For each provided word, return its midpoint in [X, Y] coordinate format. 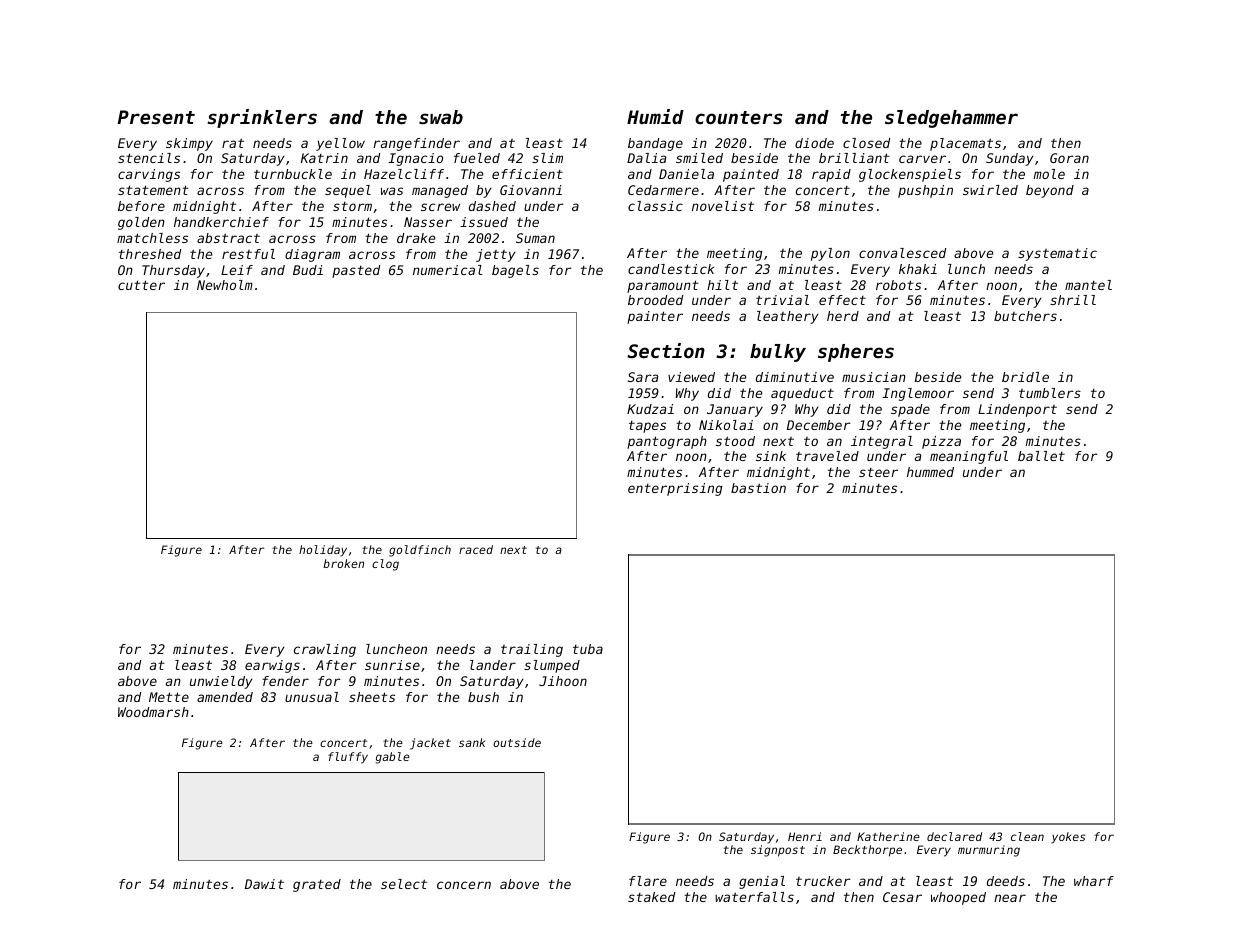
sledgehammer [951, 119]
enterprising [675, 489]
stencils [149, 158]
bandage [655, 144]
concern [464, 885]
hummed [930, 472]
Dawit [264, 884]
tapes [647, 427]
